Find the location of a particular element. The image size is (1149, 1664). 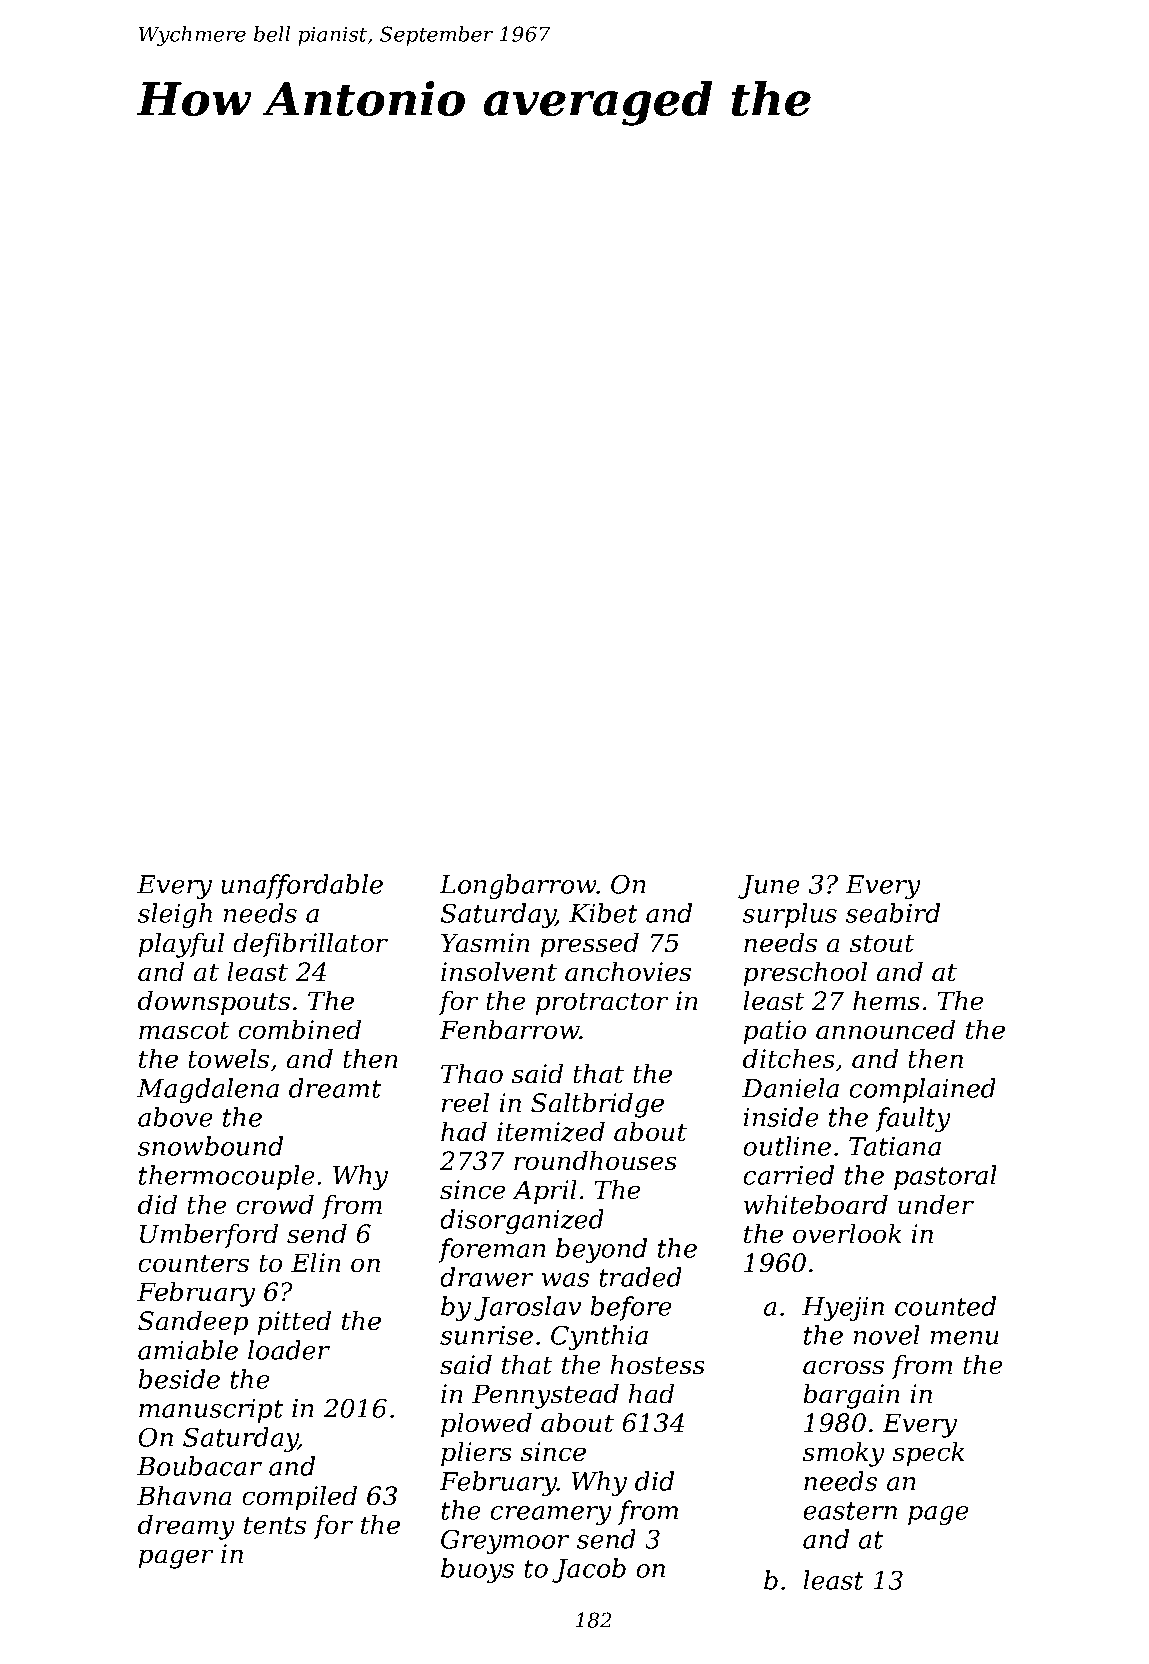

dreamy is located at coordinates (186, 1527).
